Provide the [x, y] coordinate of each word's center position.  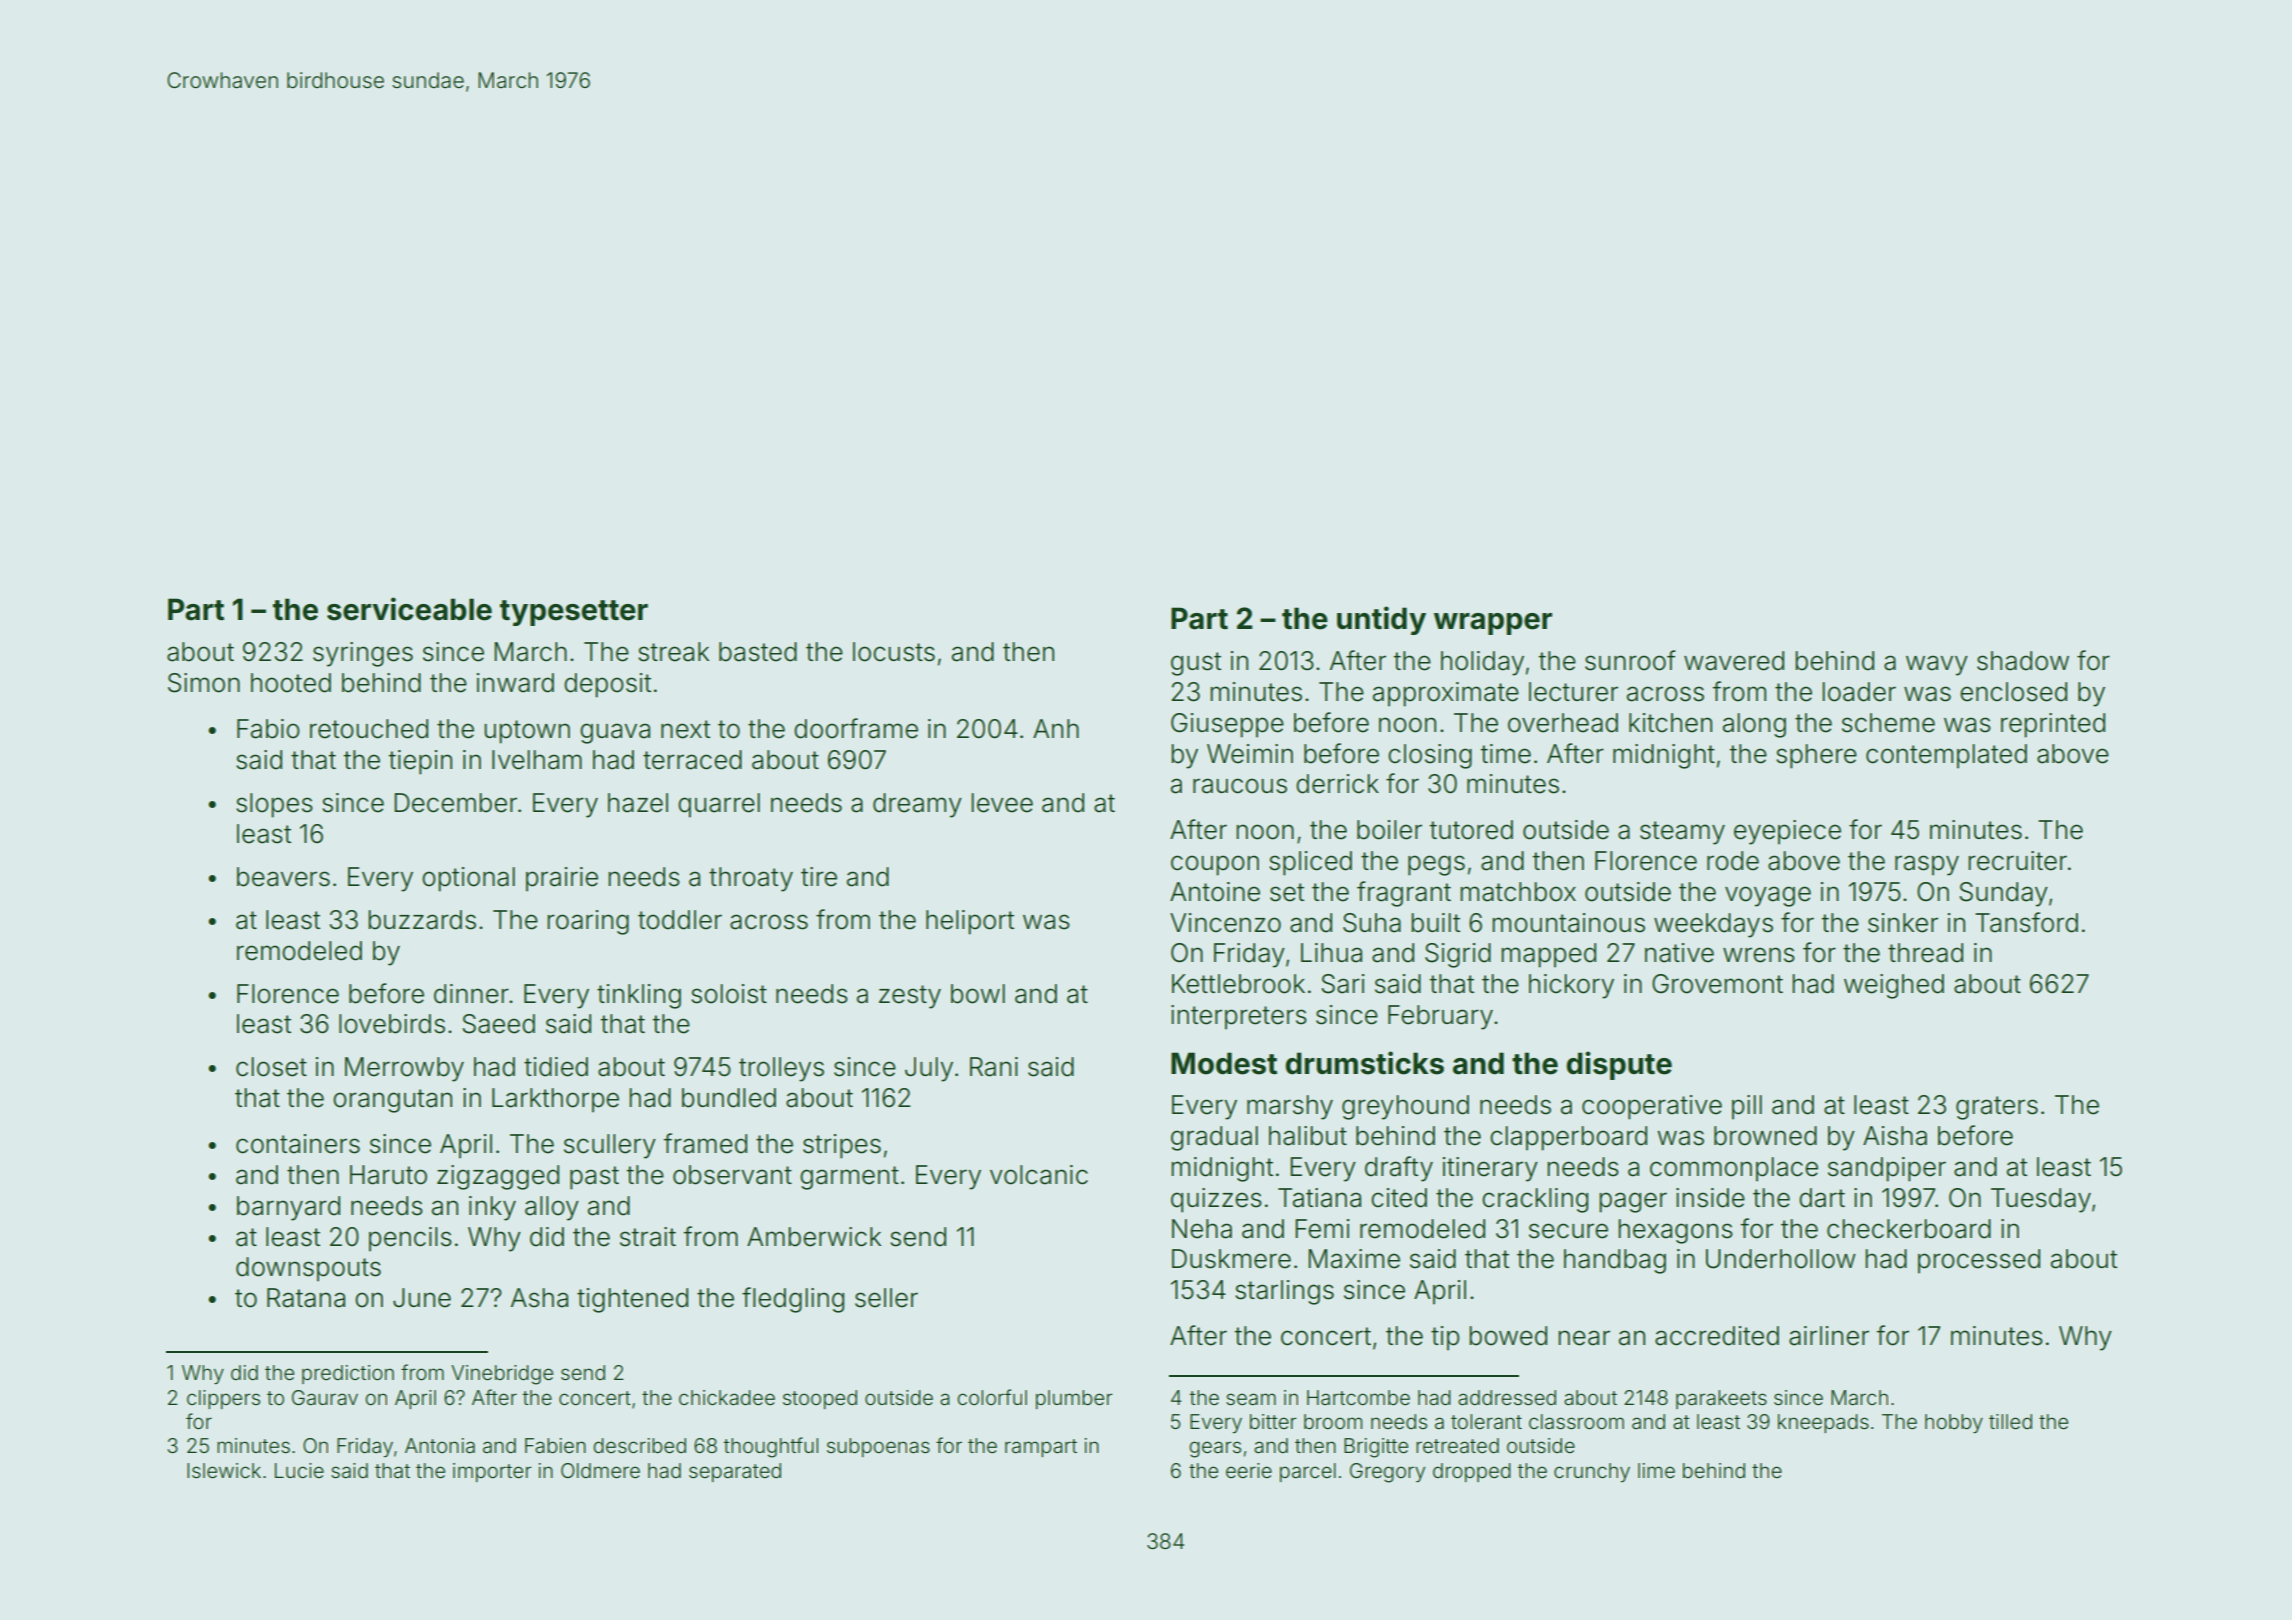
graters [1997, 1108]
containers [298, 1144]
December [455, 803]
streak [673, 652]
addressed [1507, 1397]
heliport [970, 922]
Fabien [555, 1445]
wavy [1937, 665]
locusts [894, 652]
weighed [1894, 986]
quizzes [1216, 1200]
